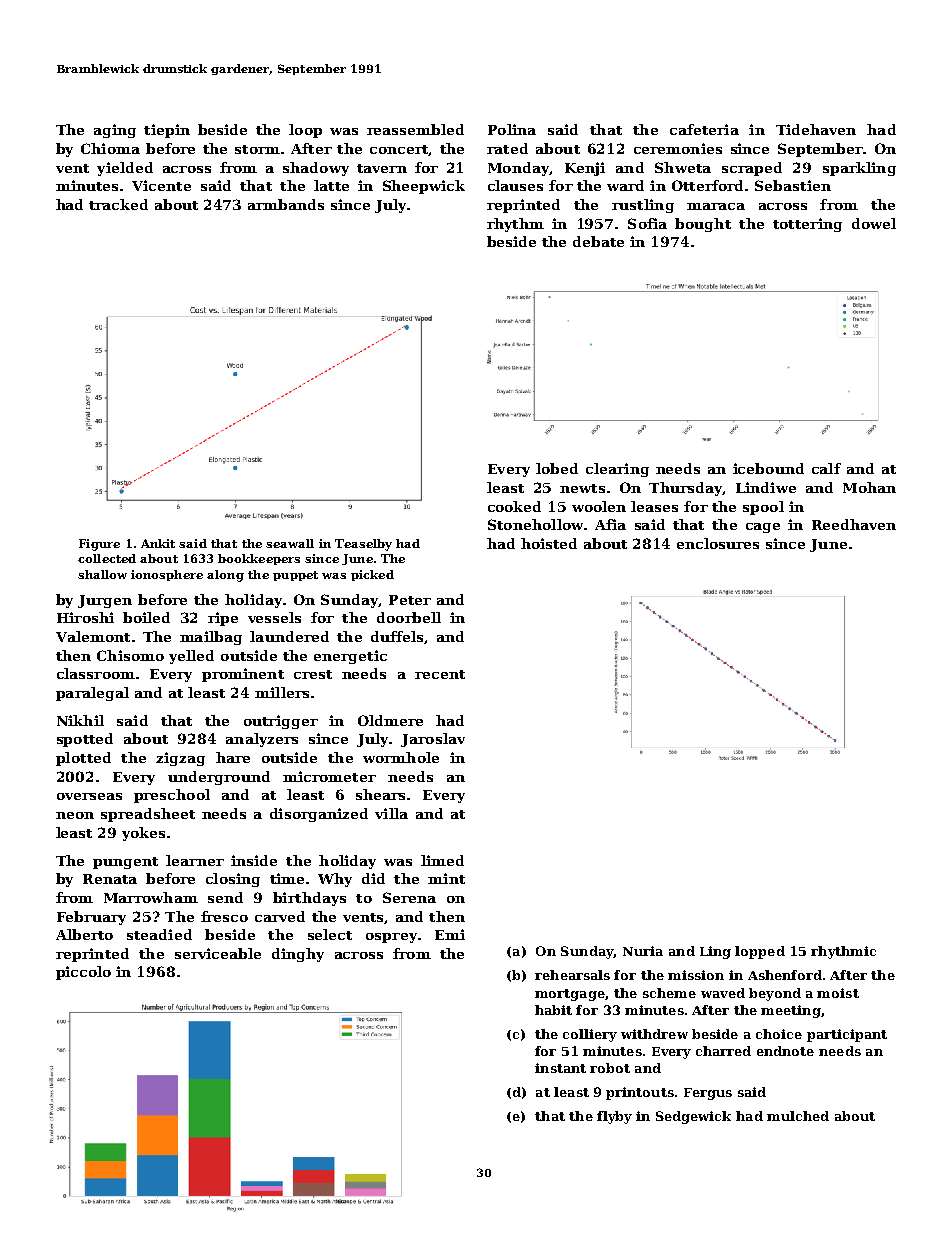 This screenshot has width=952, height=1233. What do you see at coordinates (440, 674) in the screenshot?
I see `recent` at bounding box center [440, 674].
